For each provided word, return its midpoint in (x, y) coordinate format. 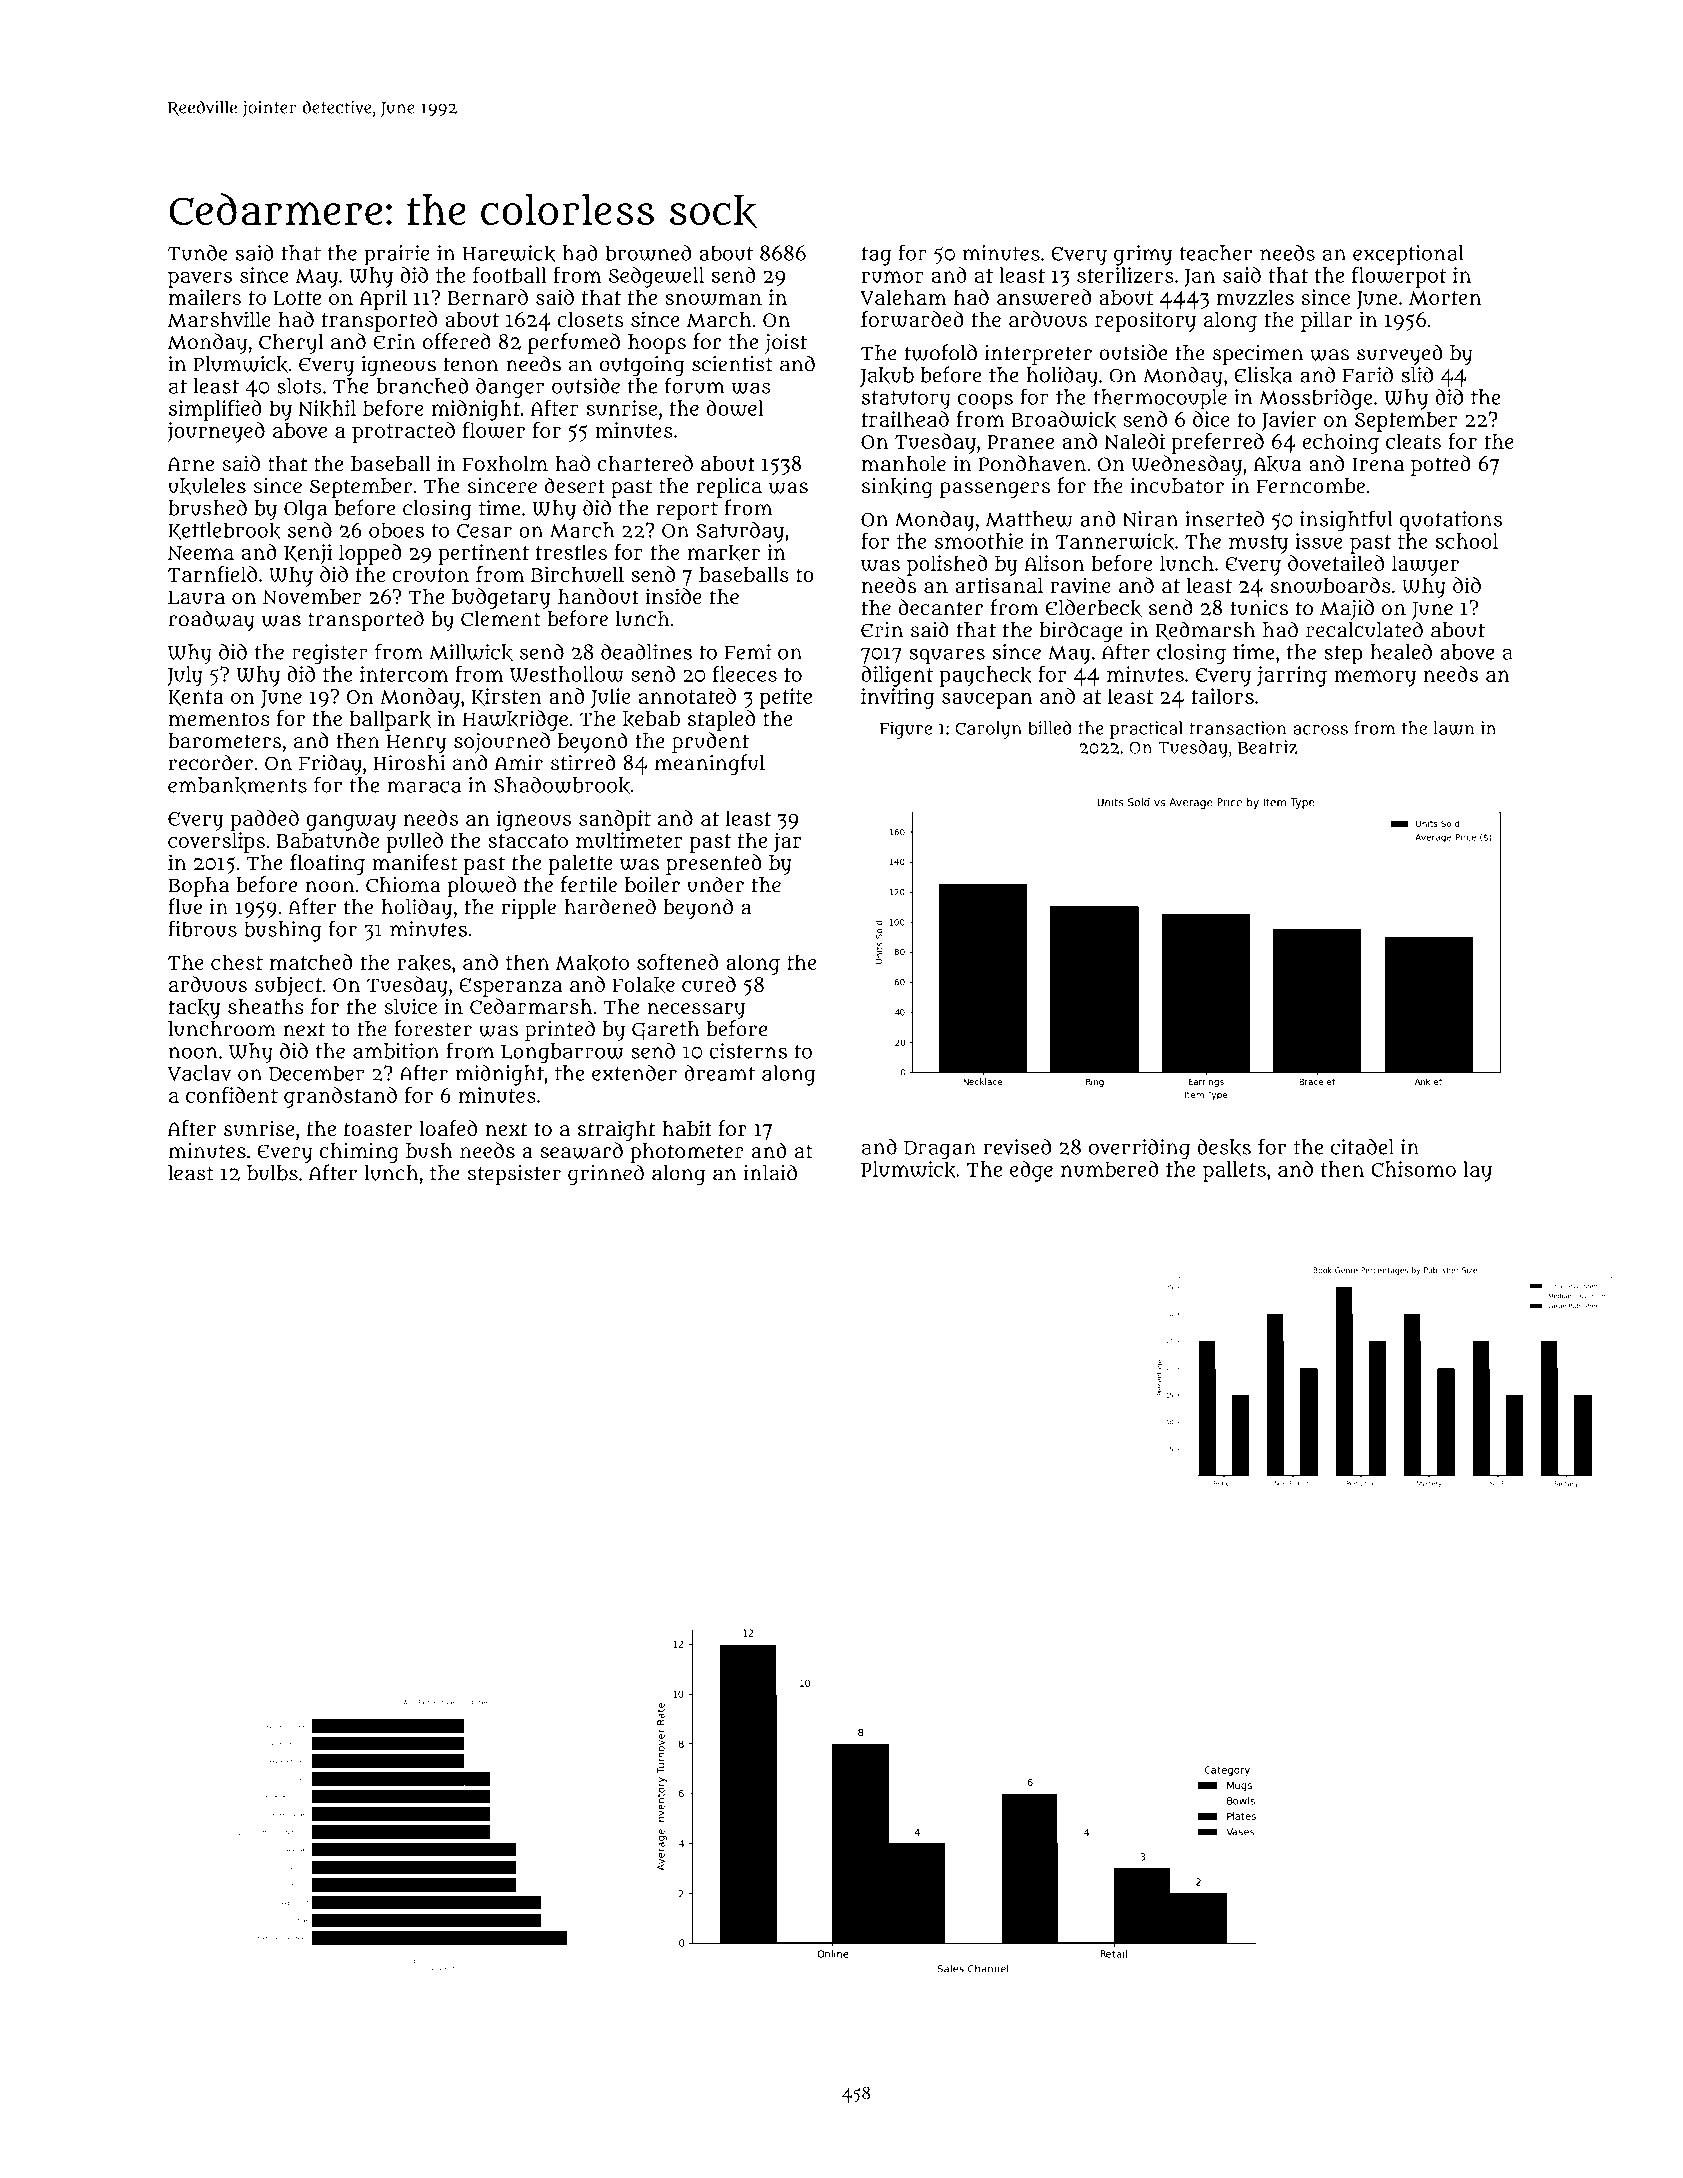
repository (1145, 321)
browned (648, 253)
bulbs (272, 1173)
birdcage (1081, 632)
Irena (1378, 464)
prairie (397, 255)
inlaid (770, 1172)
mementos (219, 719)
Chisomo (1413, 1169)
